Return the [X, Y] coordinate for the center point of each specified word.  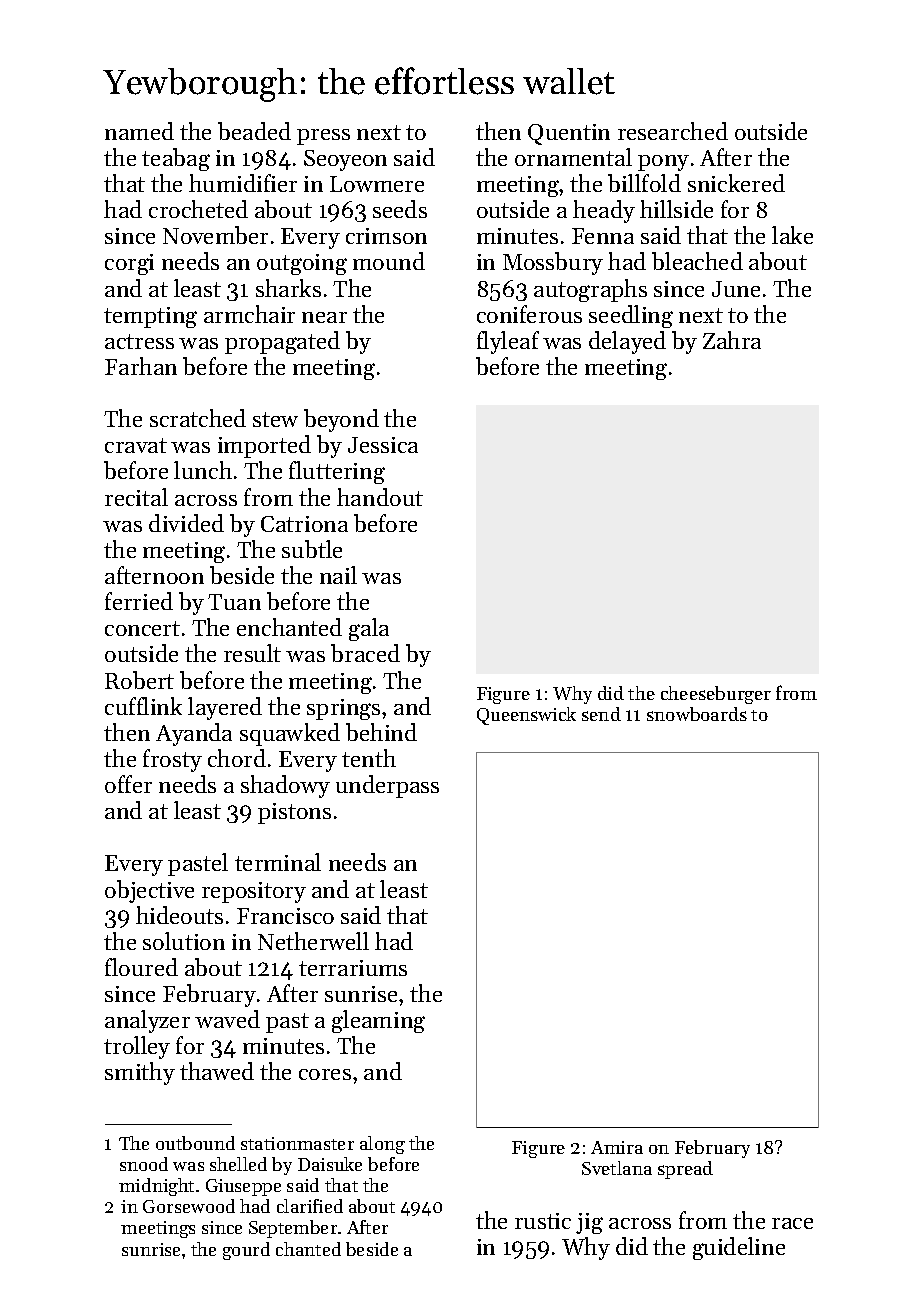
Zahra [732, 340]
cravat [136, 445]
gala [369, 629]
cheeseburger [716, 695]
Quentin [569, 134]
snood [144, 1164]
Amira [617, 1147]
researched [673, 131]
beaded [254, 131]
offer [128, 784]
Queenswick [526, 716]
